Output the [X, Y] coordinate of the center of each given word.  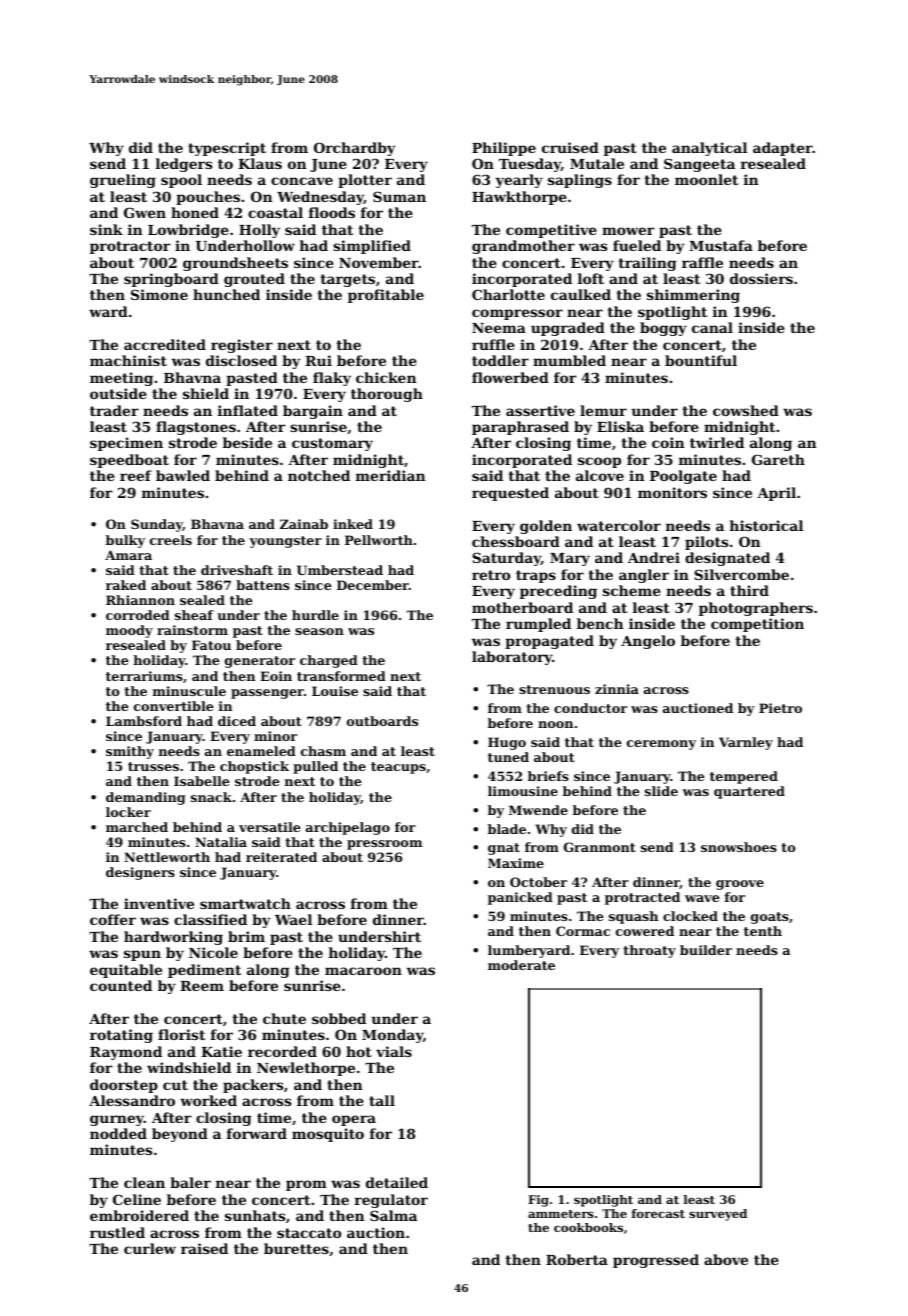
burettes [296, 1248]
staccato [309, 1233]
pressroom [384, 845]
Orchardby [355, 149]
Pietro [780, 708]
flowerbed [510, 377]
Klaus [260, 163]
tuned [508, 757]
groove [740, 885]
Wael [293, 919]
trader [114, 410]
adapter [783, 149]
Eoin [276, 676]
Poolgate [683, 477]
